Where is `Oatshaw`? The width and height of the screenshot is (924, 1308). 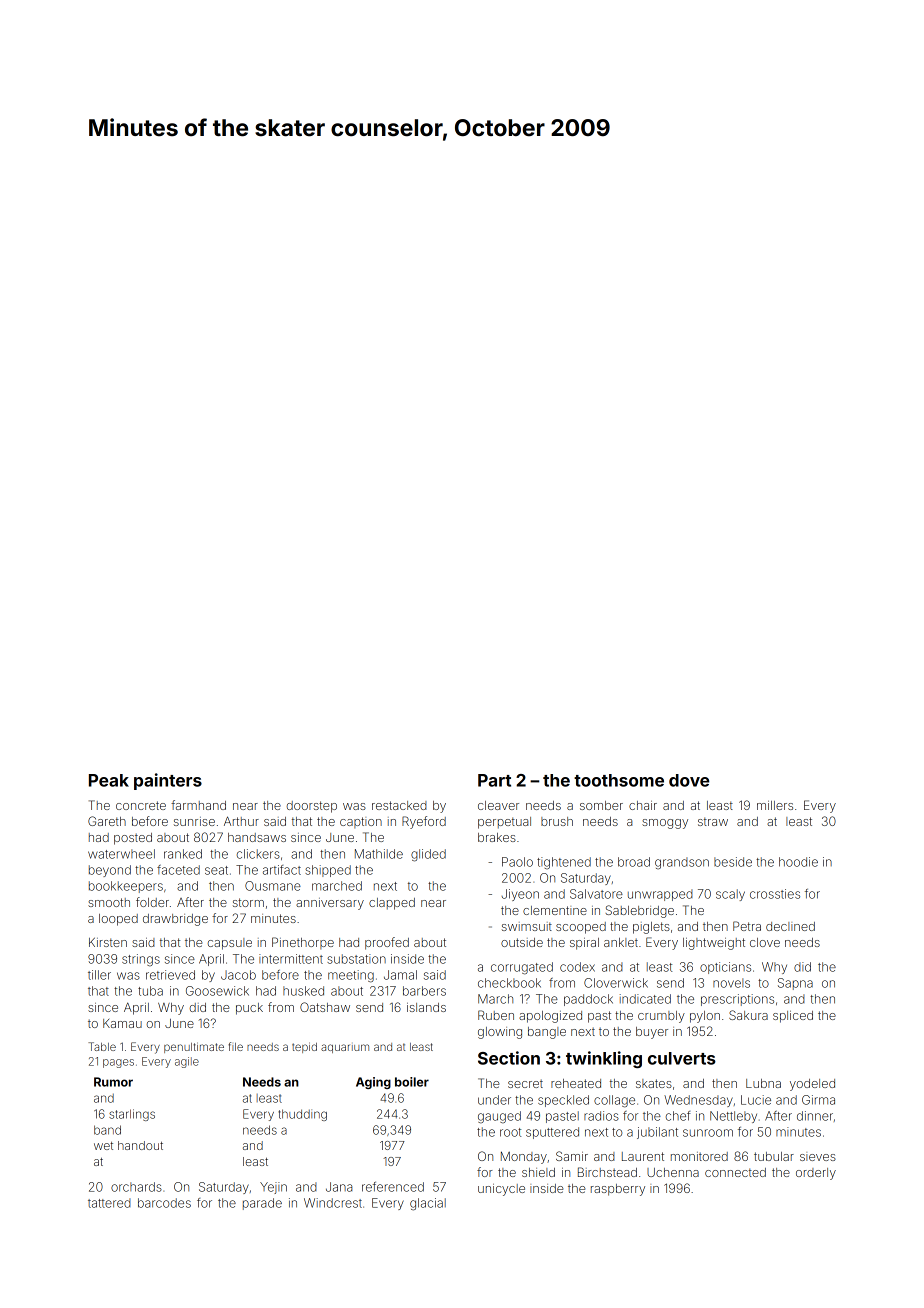 Oatshaw is located at coordinates (325, 1007).
